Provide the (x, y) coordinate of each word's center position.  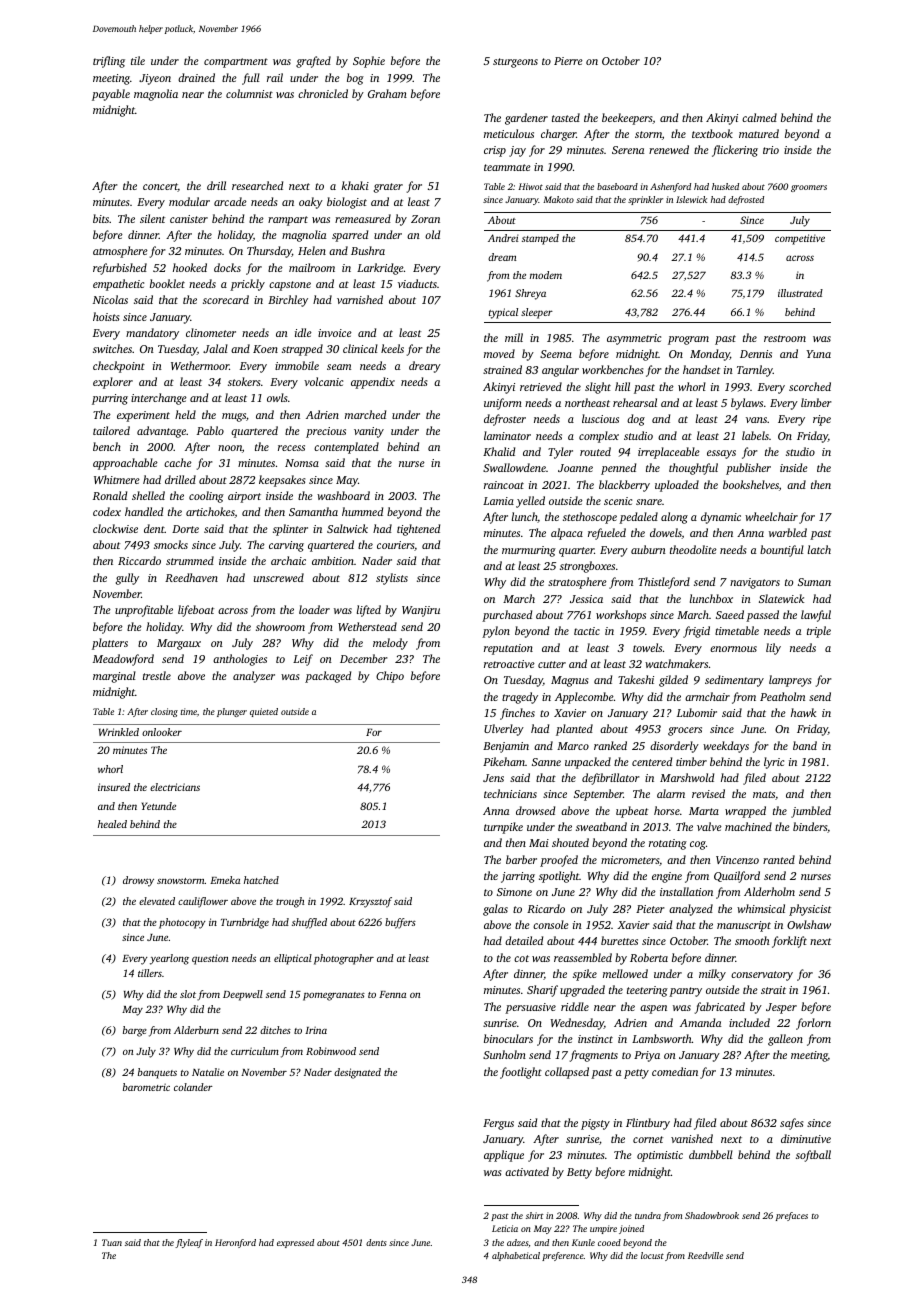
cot (521, 958)
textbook (712, 133)
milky (712, 975)
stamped (540, 239)
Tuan (112, 1242)
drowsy (138, 881)
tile (138, 60)
